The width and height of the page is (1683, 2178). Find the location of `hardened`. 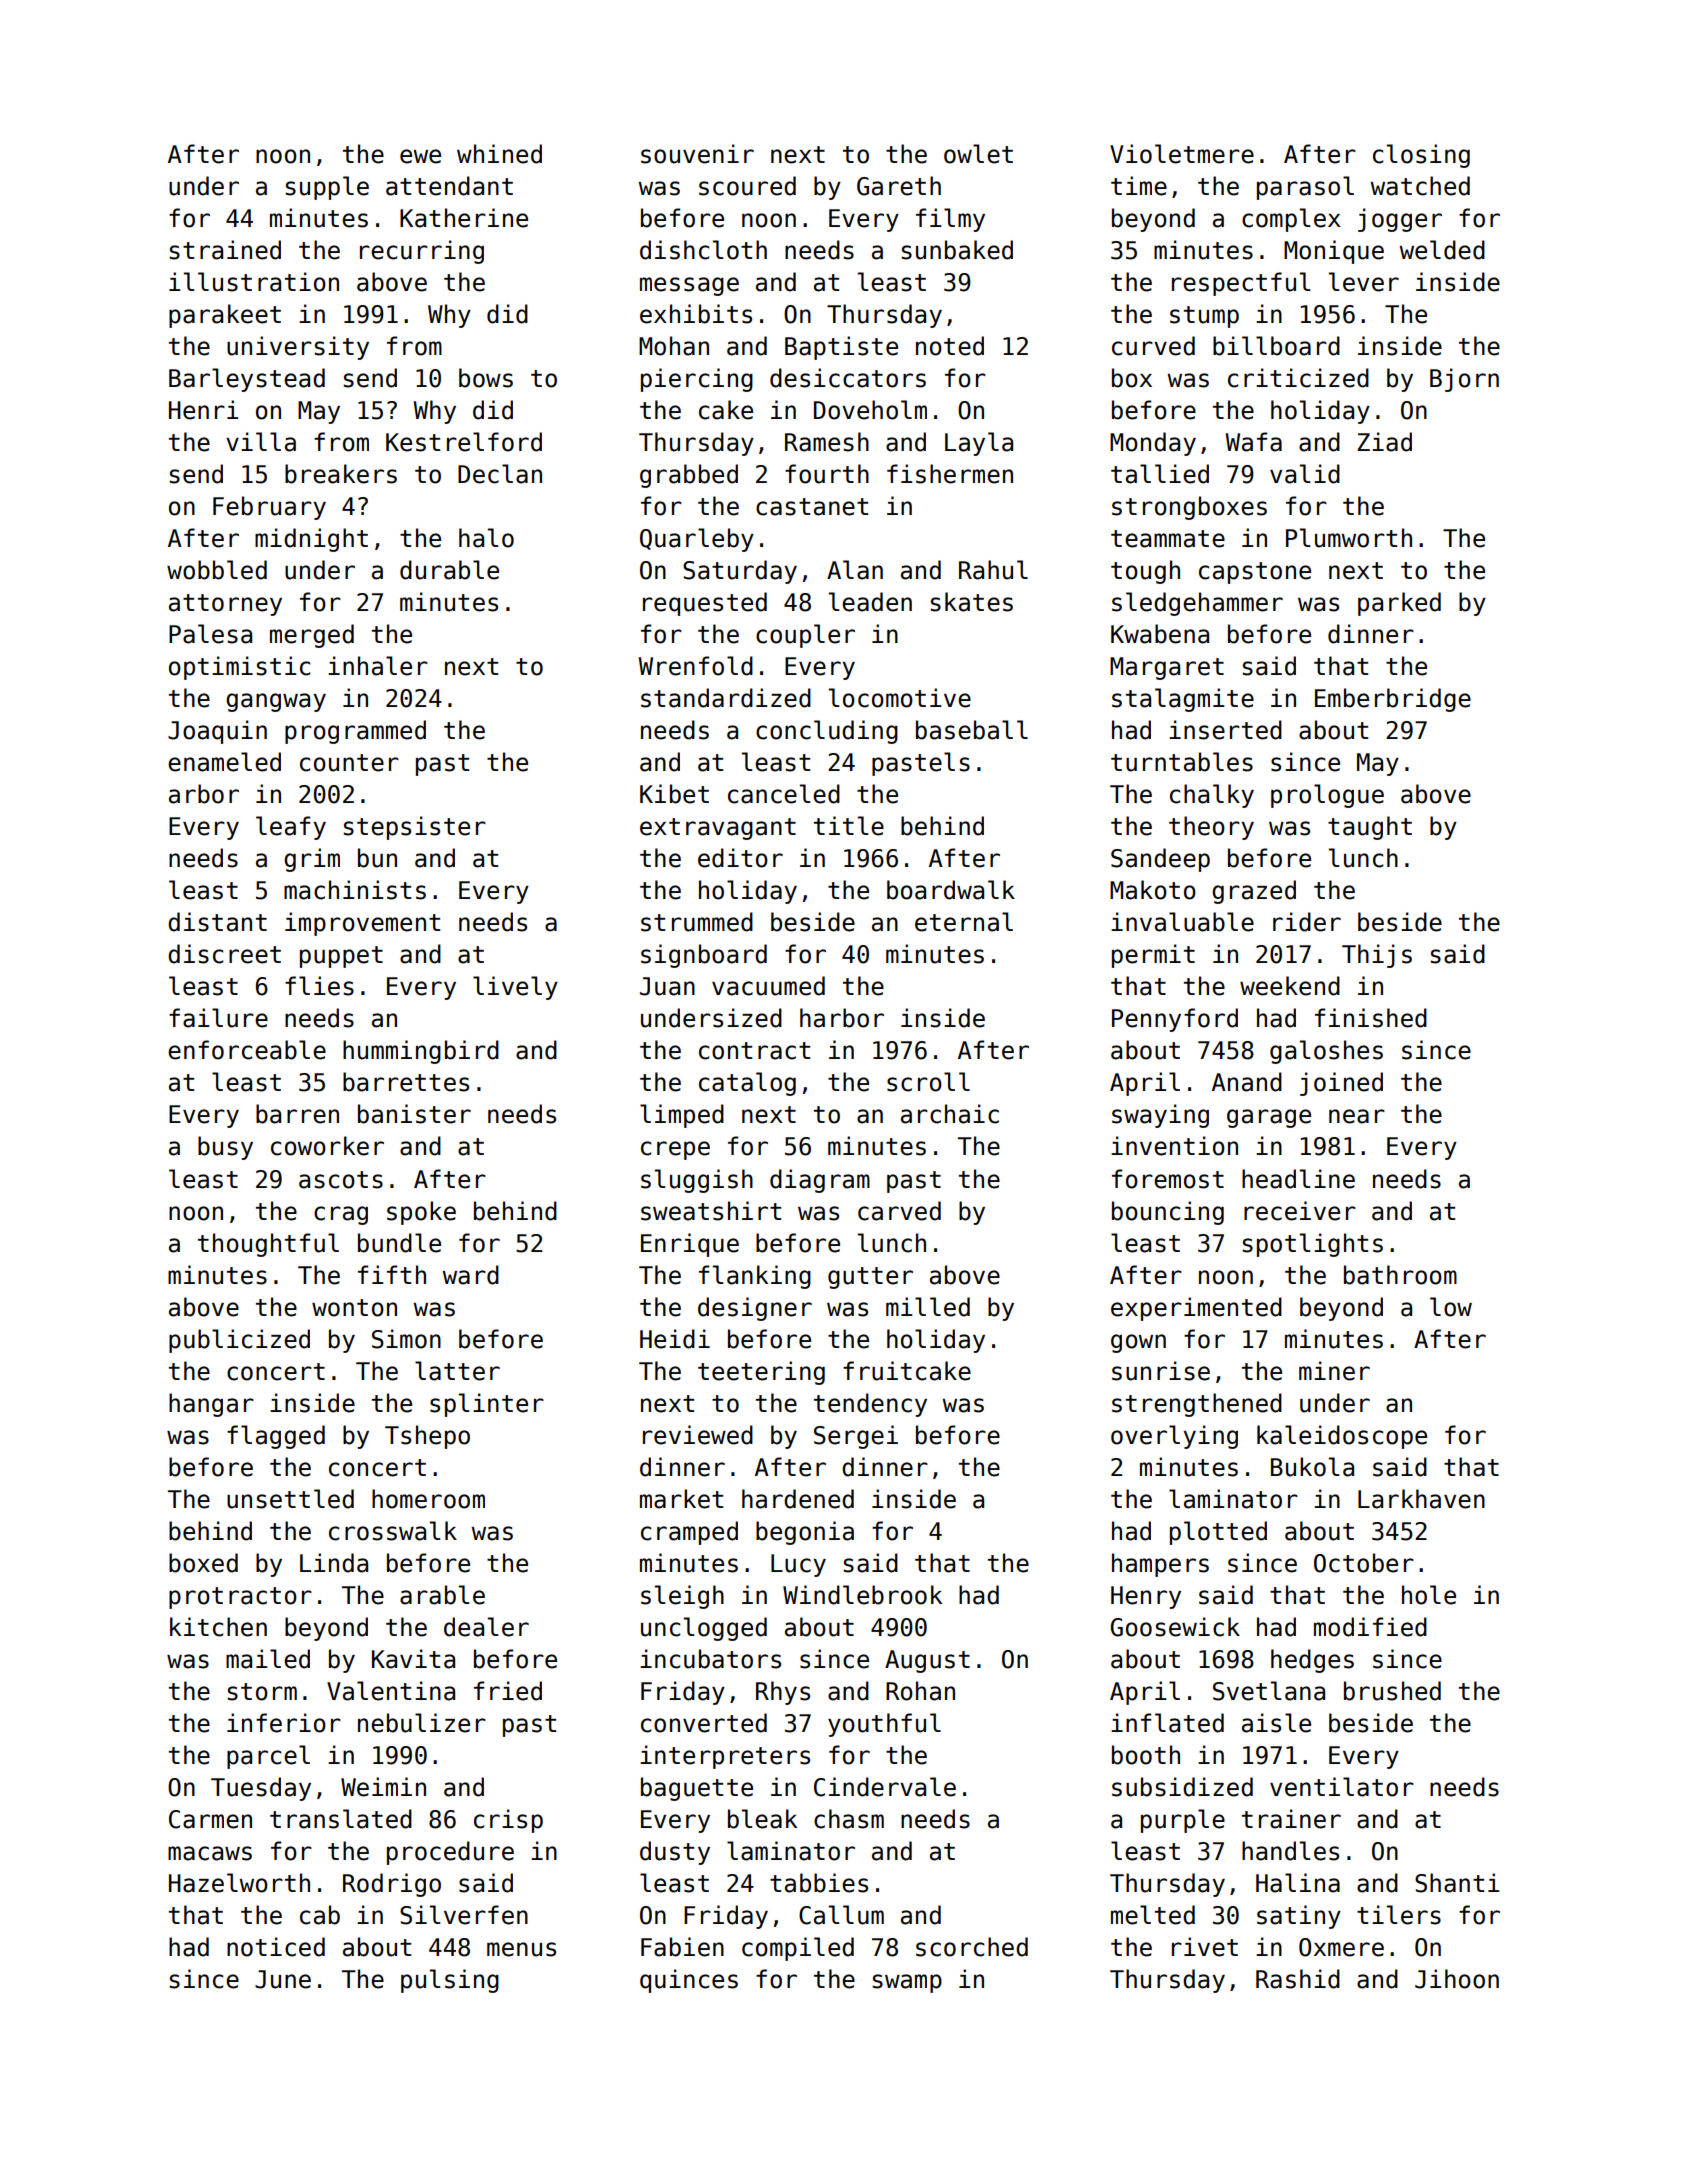

hardened is located at coordinates (798, 1499).
